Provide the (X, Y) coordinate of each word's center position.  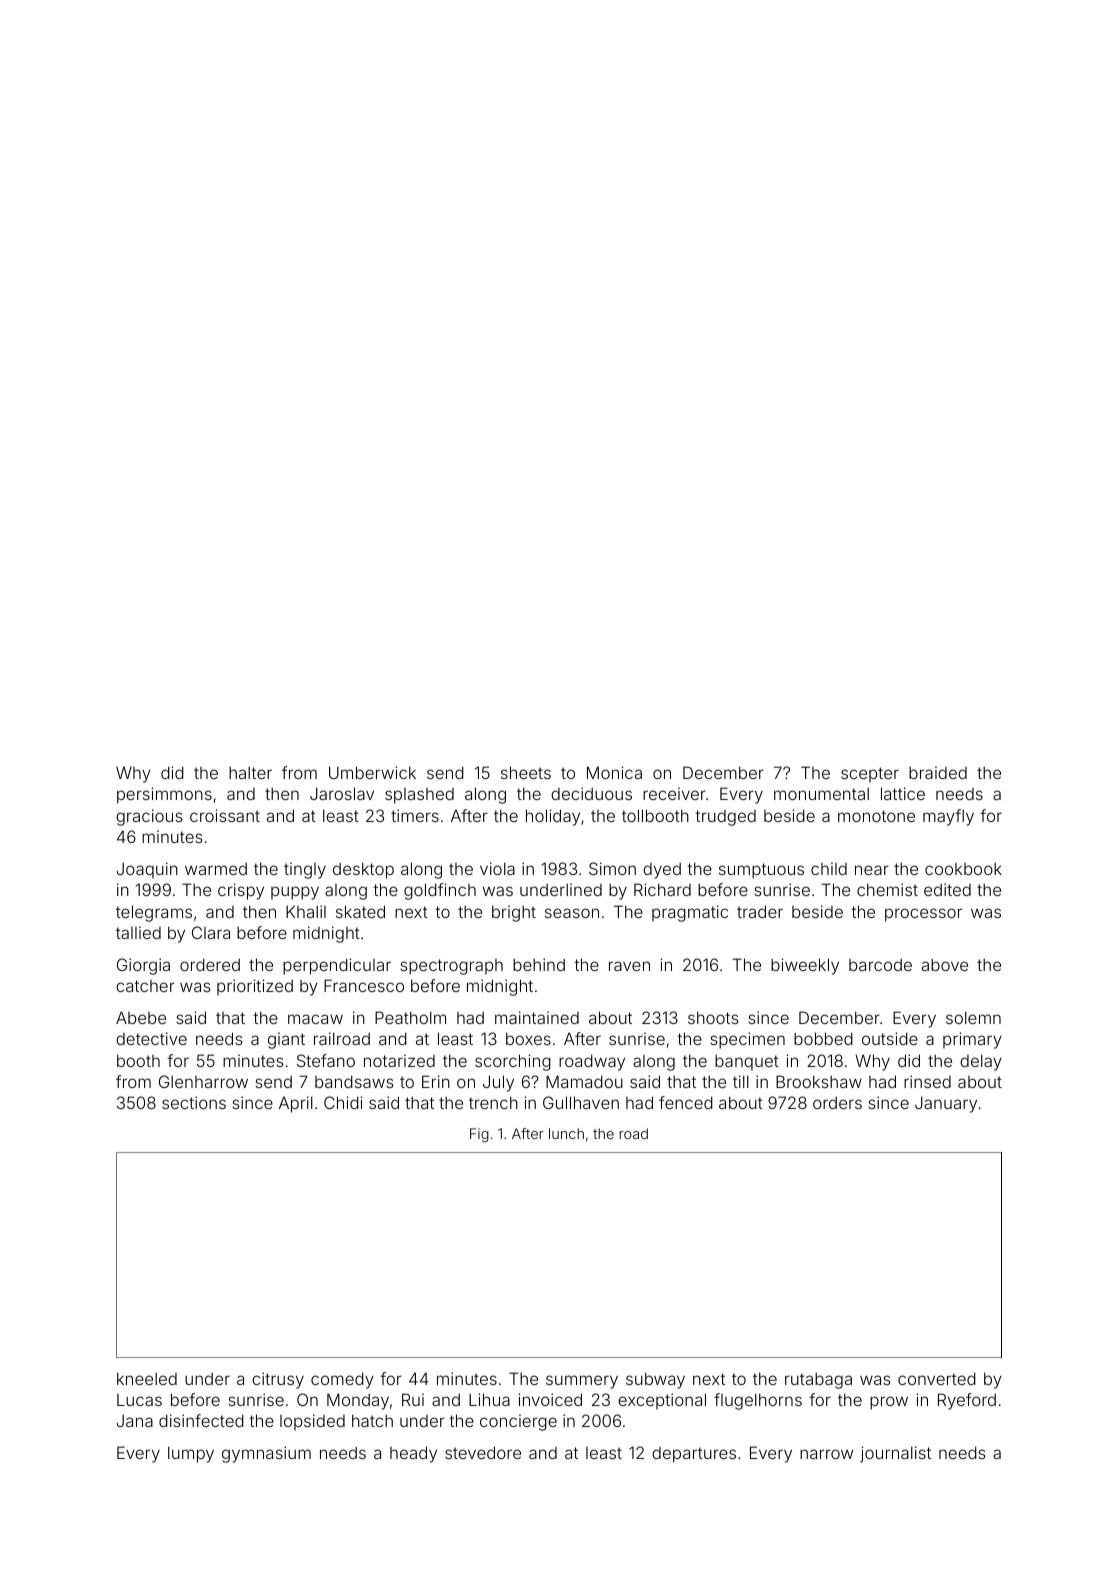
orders (837, 1103)
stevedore (483, 1452)
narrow (826, 1454)
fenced (686, 1102)
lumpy (191, 1454)
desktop (363, 870)
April (296, 1104)
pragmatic (690, 913)
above (945, 965)
